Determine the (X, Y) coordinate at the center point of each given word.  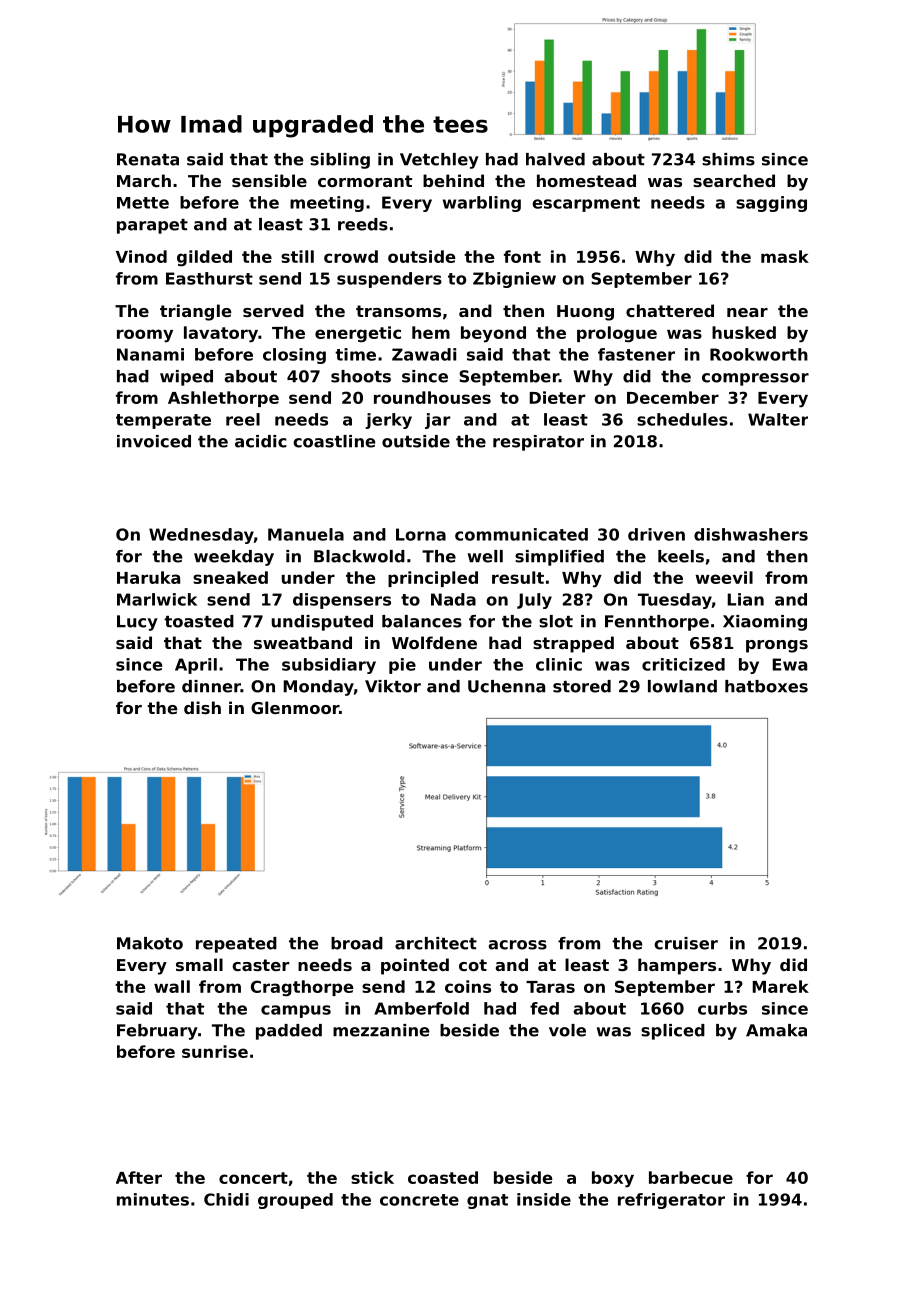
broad (357, 943)
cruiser (686, 943)
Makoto (150, 943)
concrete (419, 1200)
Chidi (226, 1199)
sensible (269, 180)
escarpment (586, 204)
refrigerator (671, 1201)
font (522, 256)
